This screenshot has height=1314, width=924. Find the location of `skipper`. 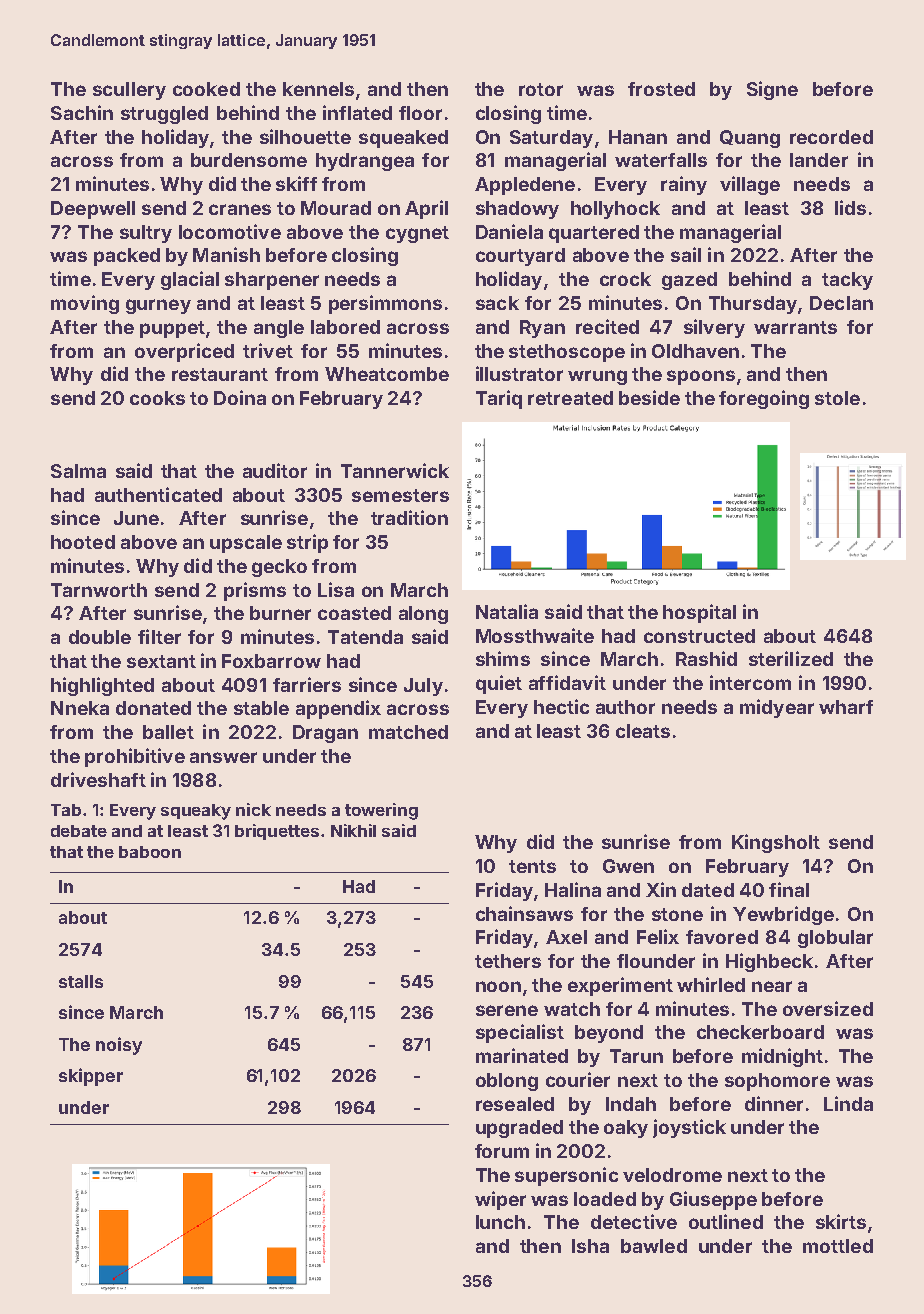

skipper is located at coordinates (91, 1077).
